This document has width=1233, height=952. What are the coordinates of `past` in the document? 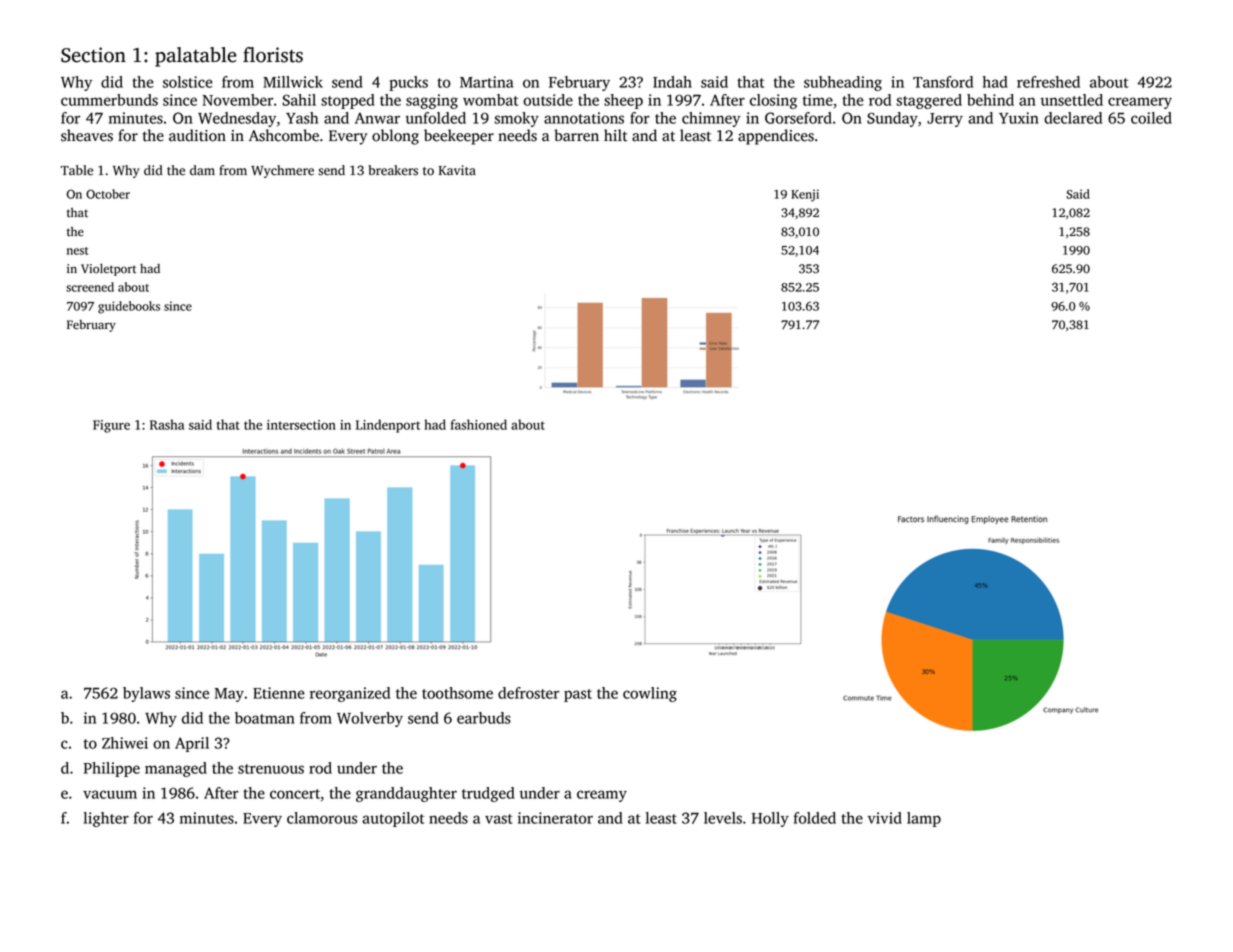 It's located at (578, 695).
